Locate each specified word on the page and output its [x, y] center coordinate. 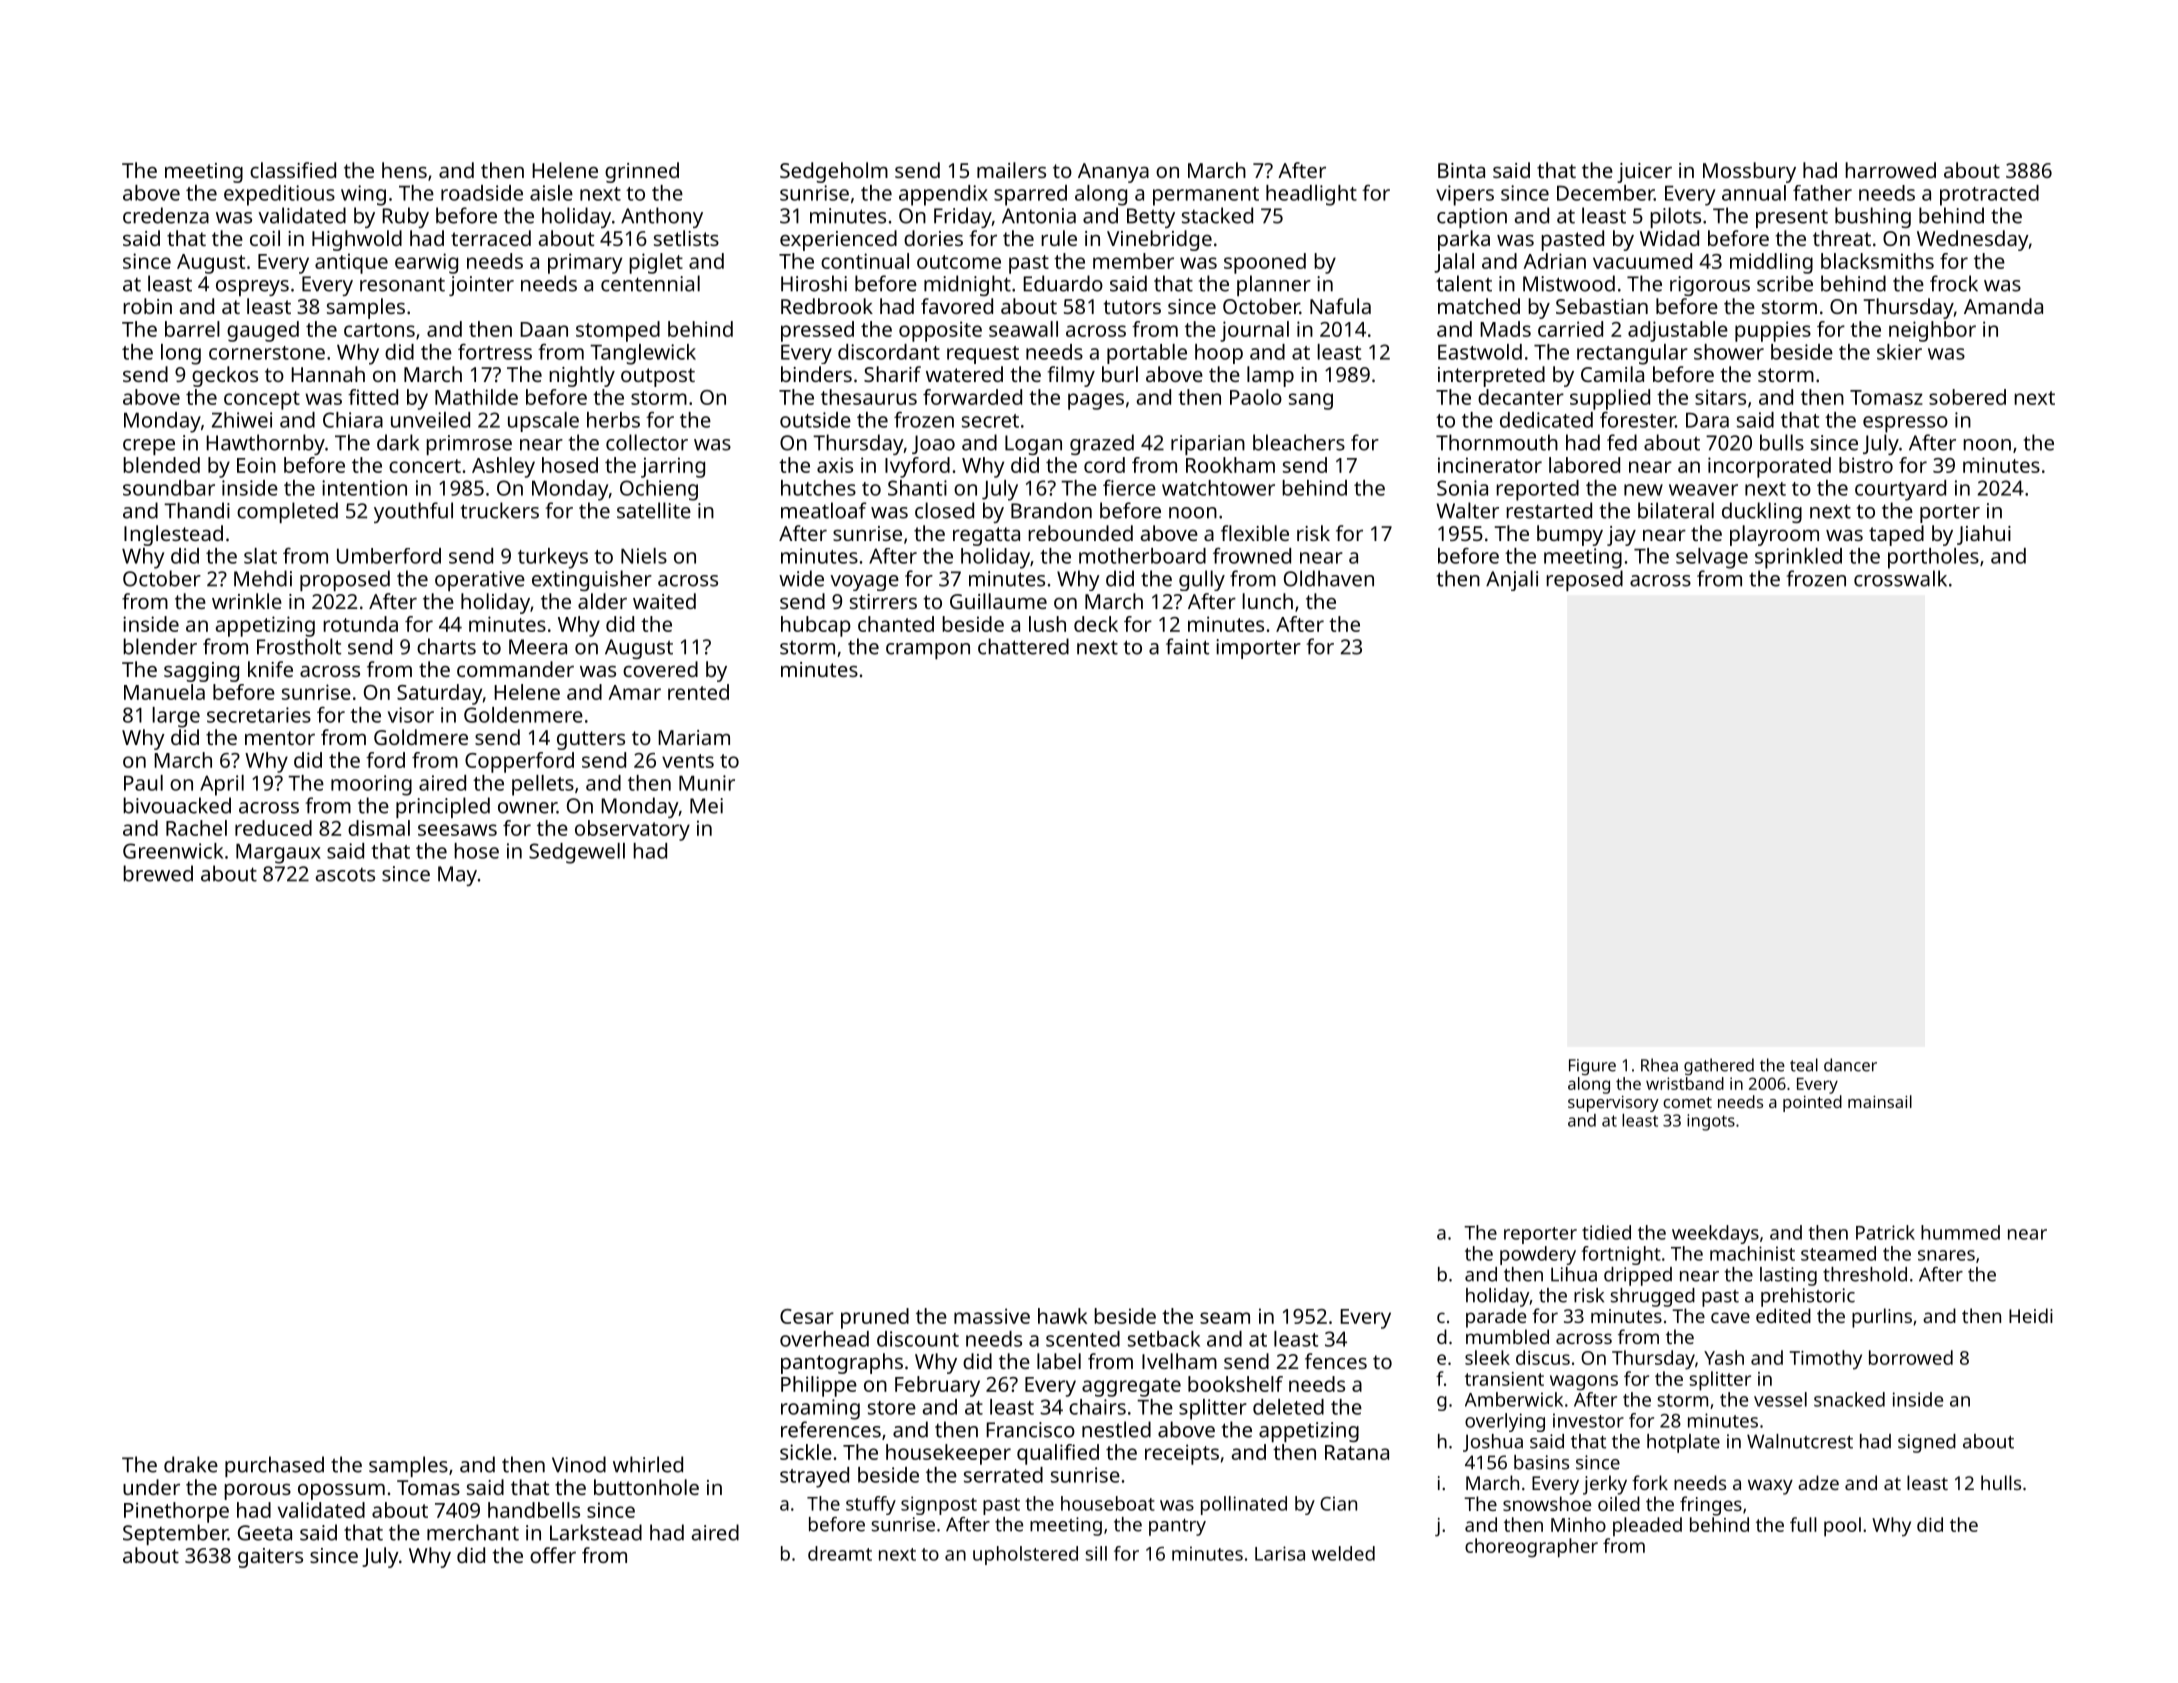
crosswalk [1900, 578]
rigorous [1710, 286]
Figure [1592, 1067]
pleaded [1647, 1527]
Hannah [328, 374]
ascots [345, 875]
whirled [648, 1464]
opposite [940, 331]
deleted [1288, 1407]
